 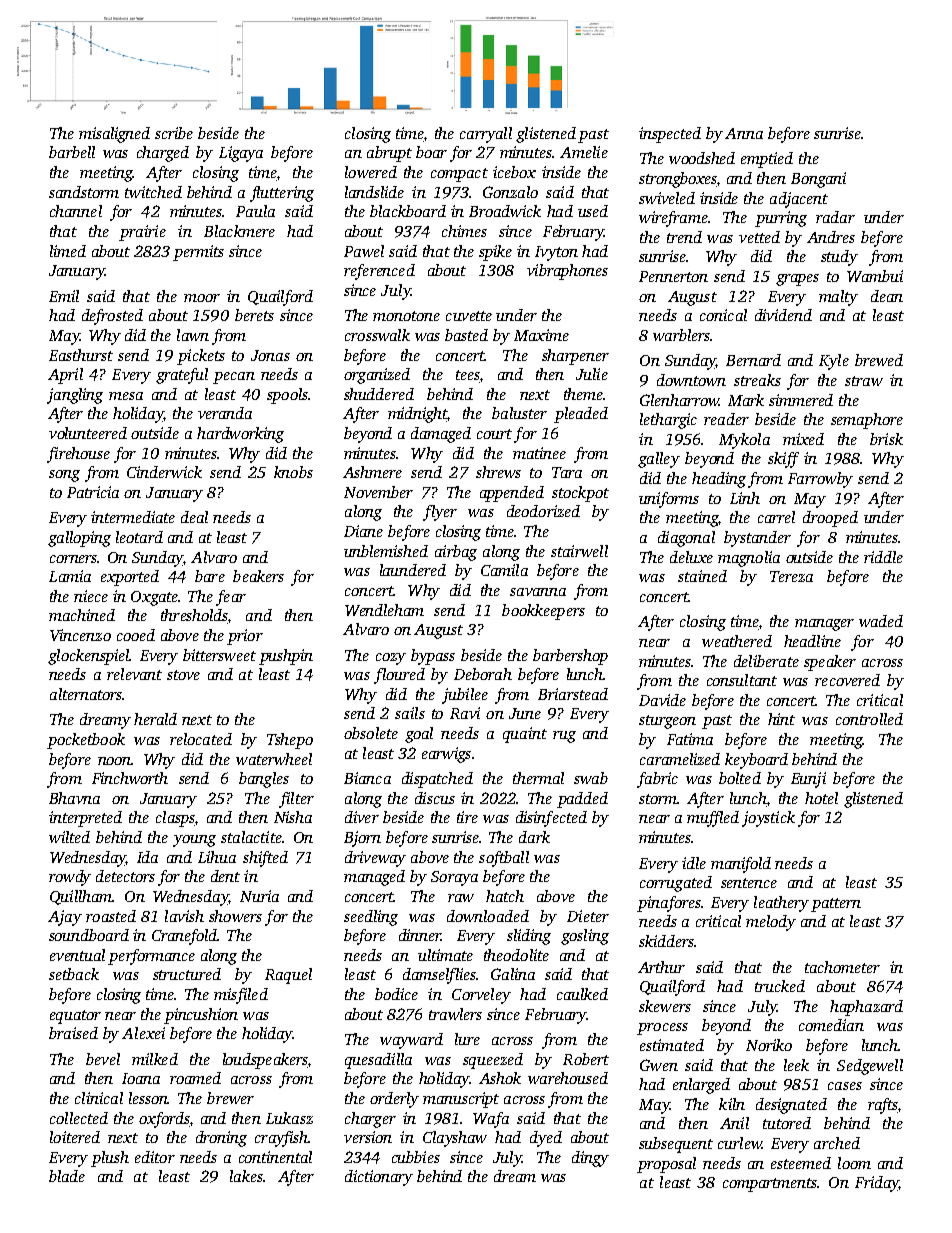 What do you see at coordinates (486, 135) in the page?
I see `carryall` at bounding box center [486, 135].
